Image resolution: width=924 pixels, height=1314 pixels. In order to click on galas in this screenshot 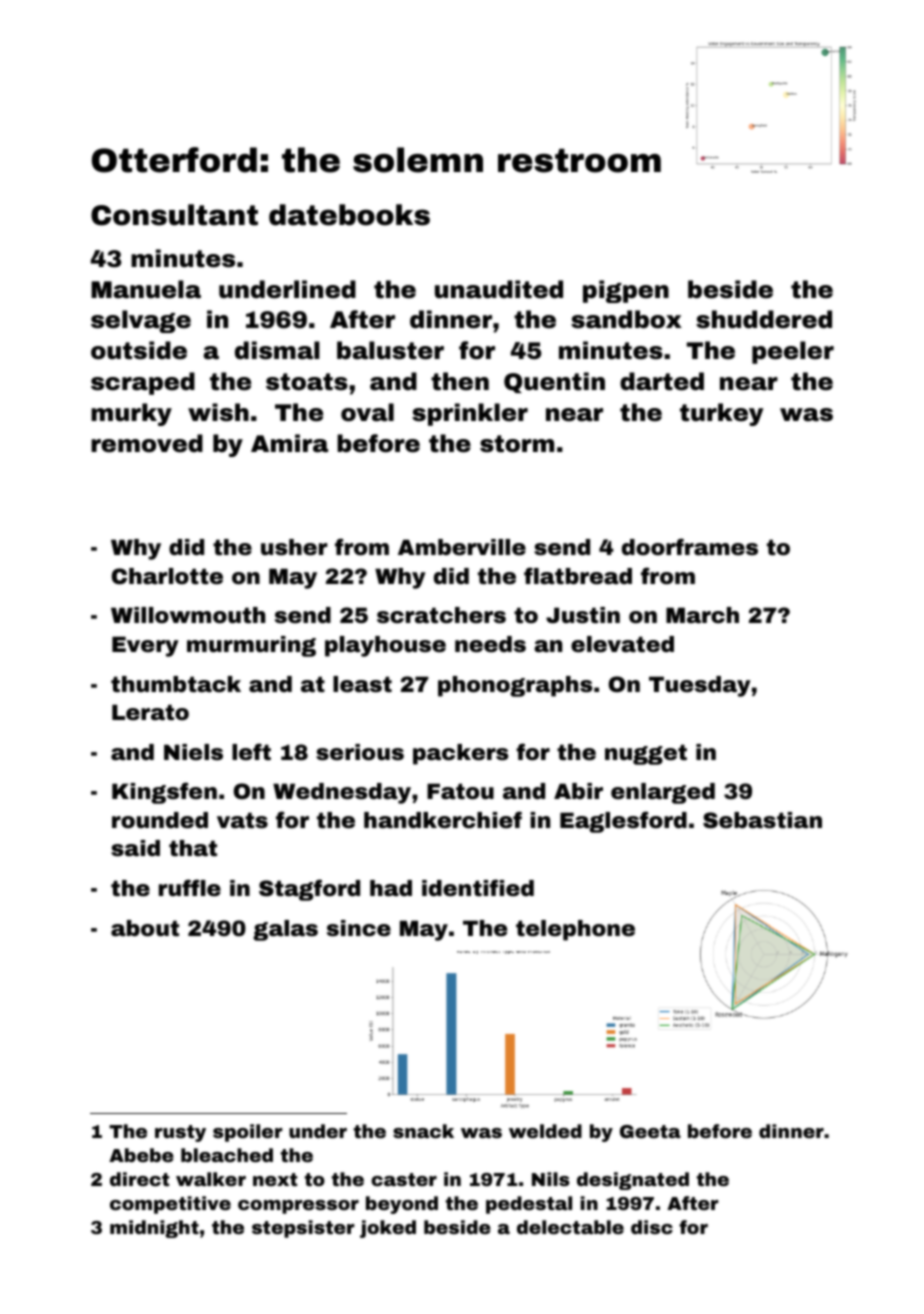, I will do `click(285, 930)`.
